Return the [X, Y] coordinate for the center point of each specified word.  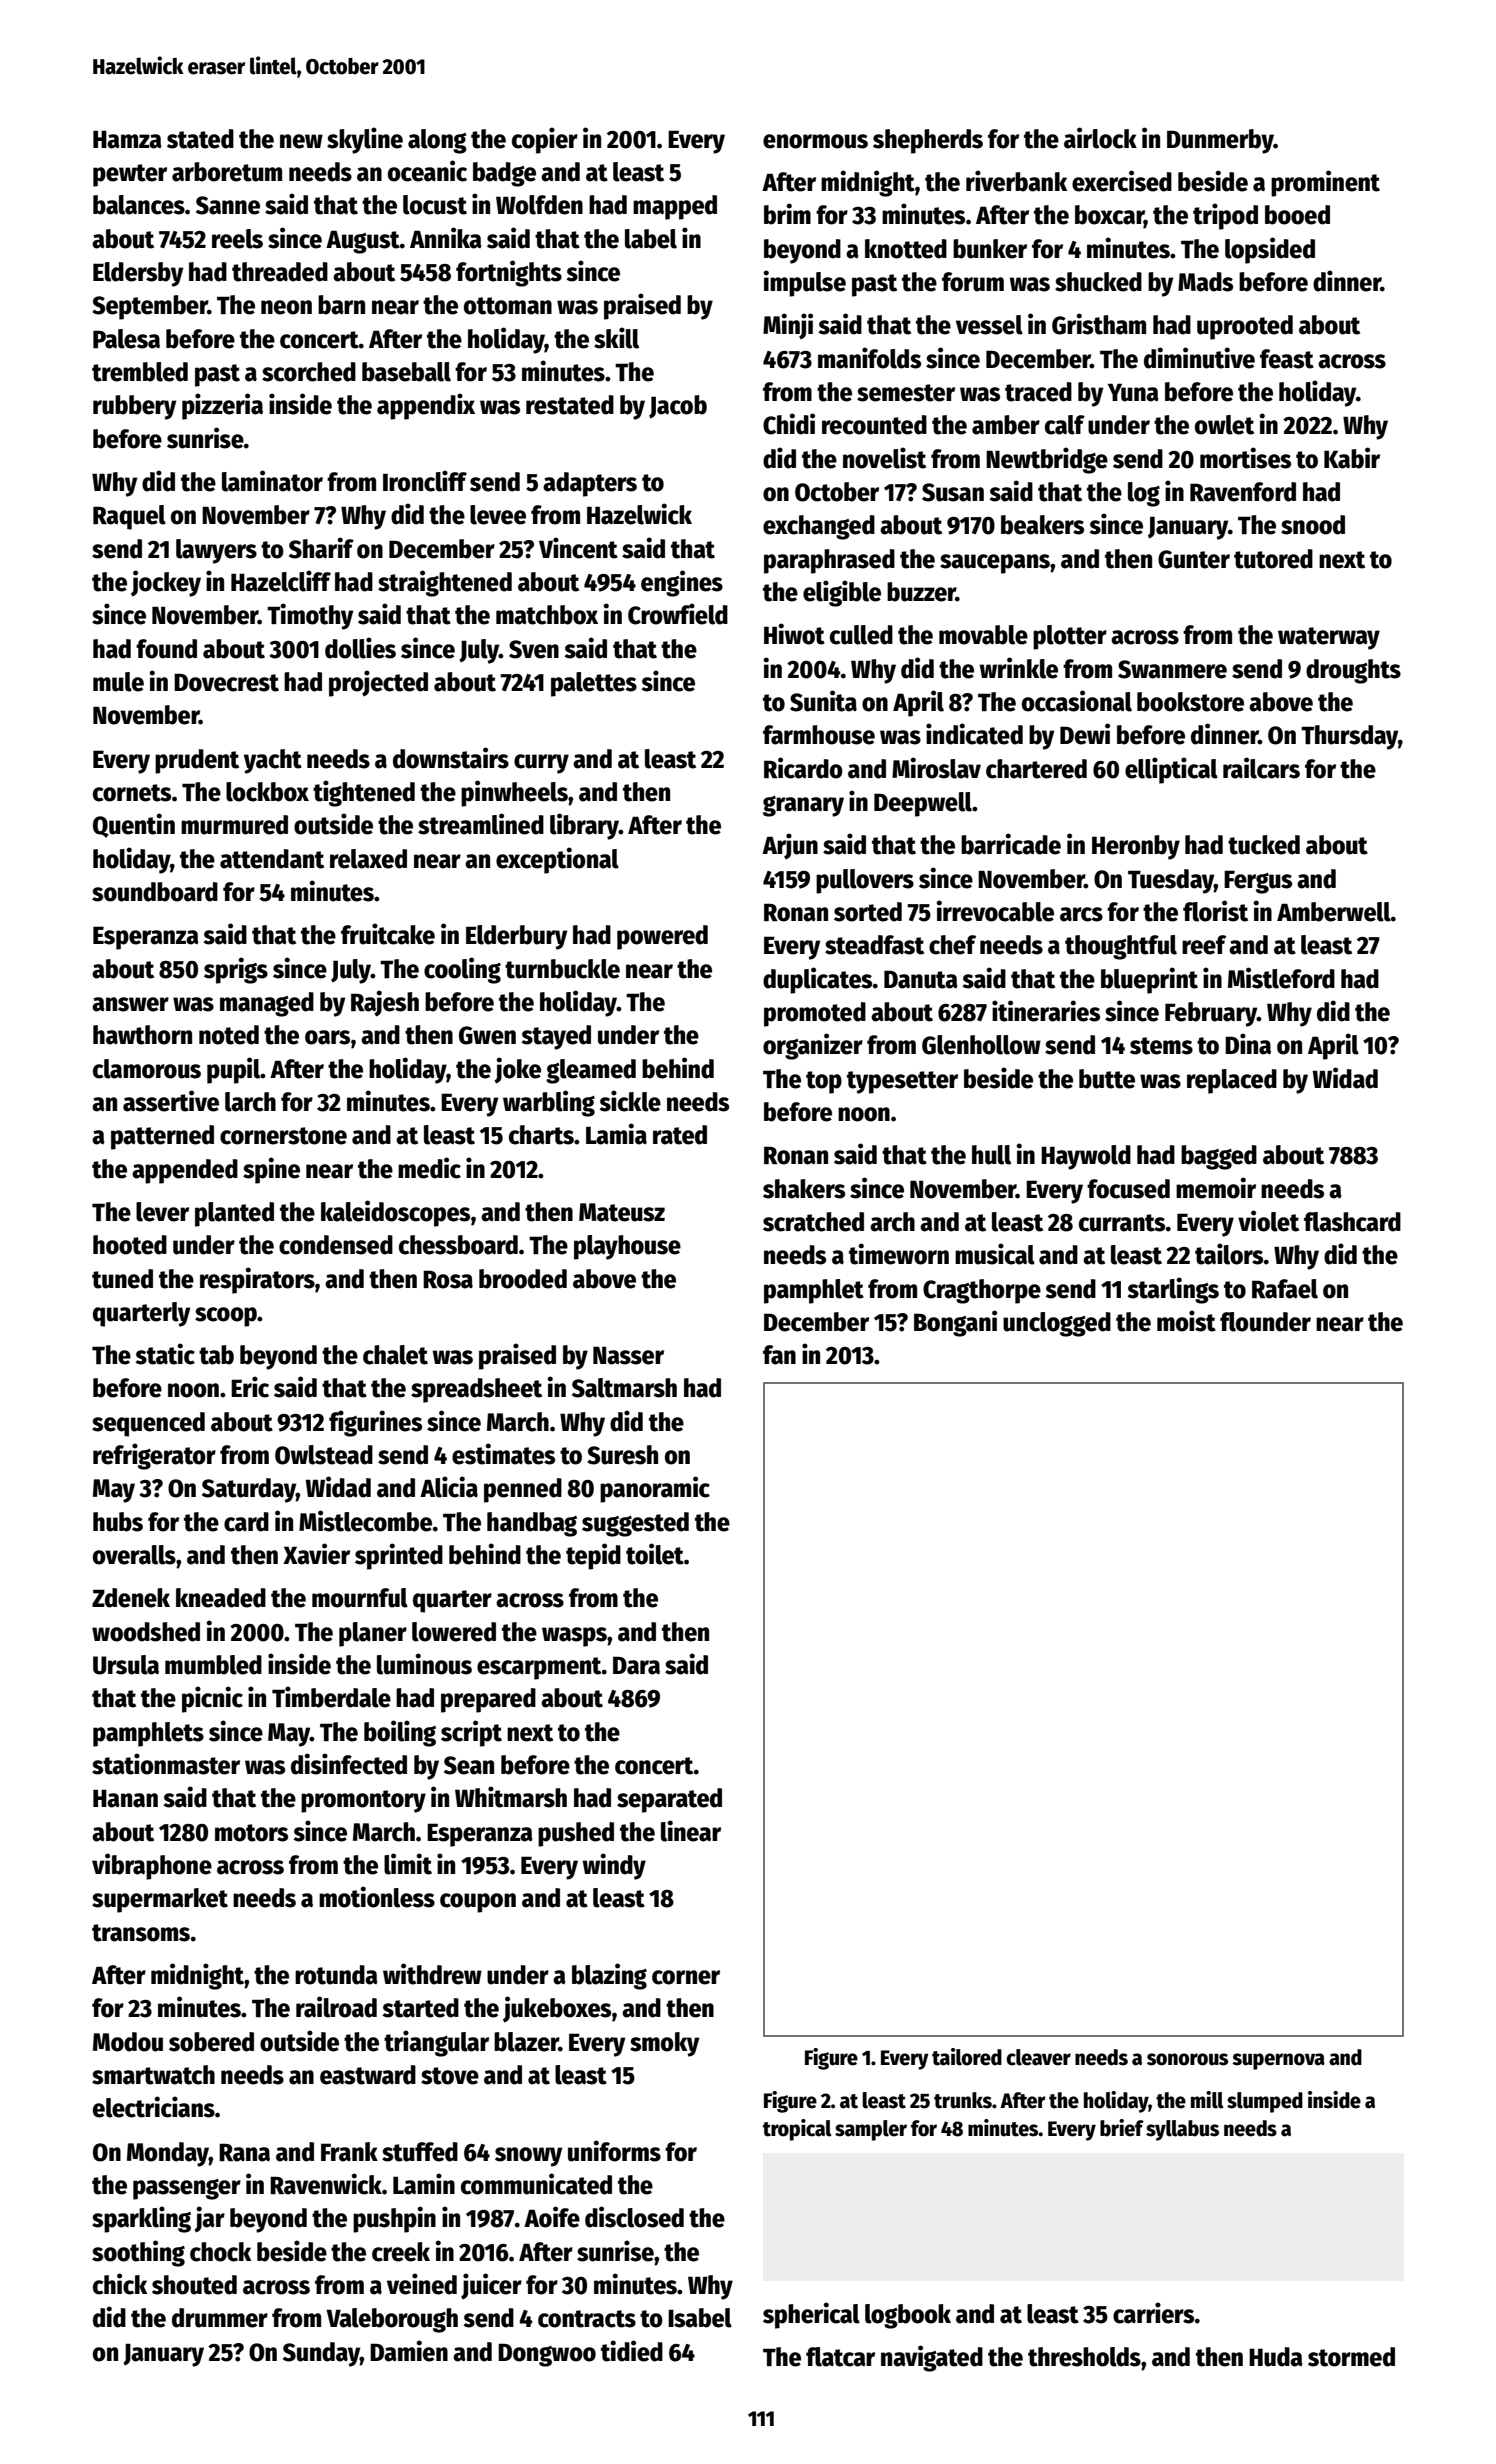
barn [341, 305]
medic [429, 1168]
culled [861, 635]
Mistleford [1281, 978]
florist [1215, 911]
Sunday [321, 2354]
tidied [632, 2351]
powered [662, 937]
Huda [1276, 2357]
